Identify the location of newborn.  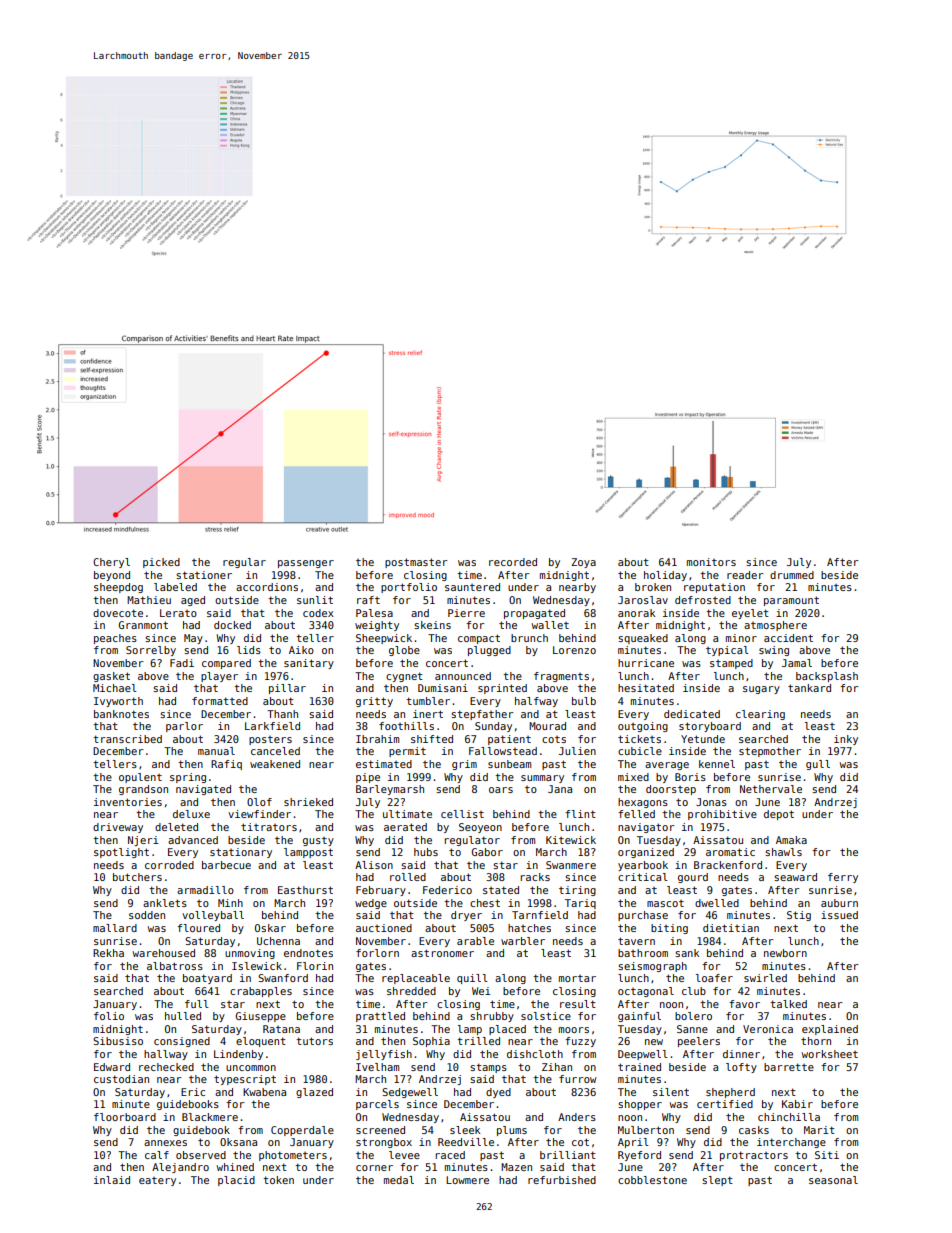
(785, 953).
